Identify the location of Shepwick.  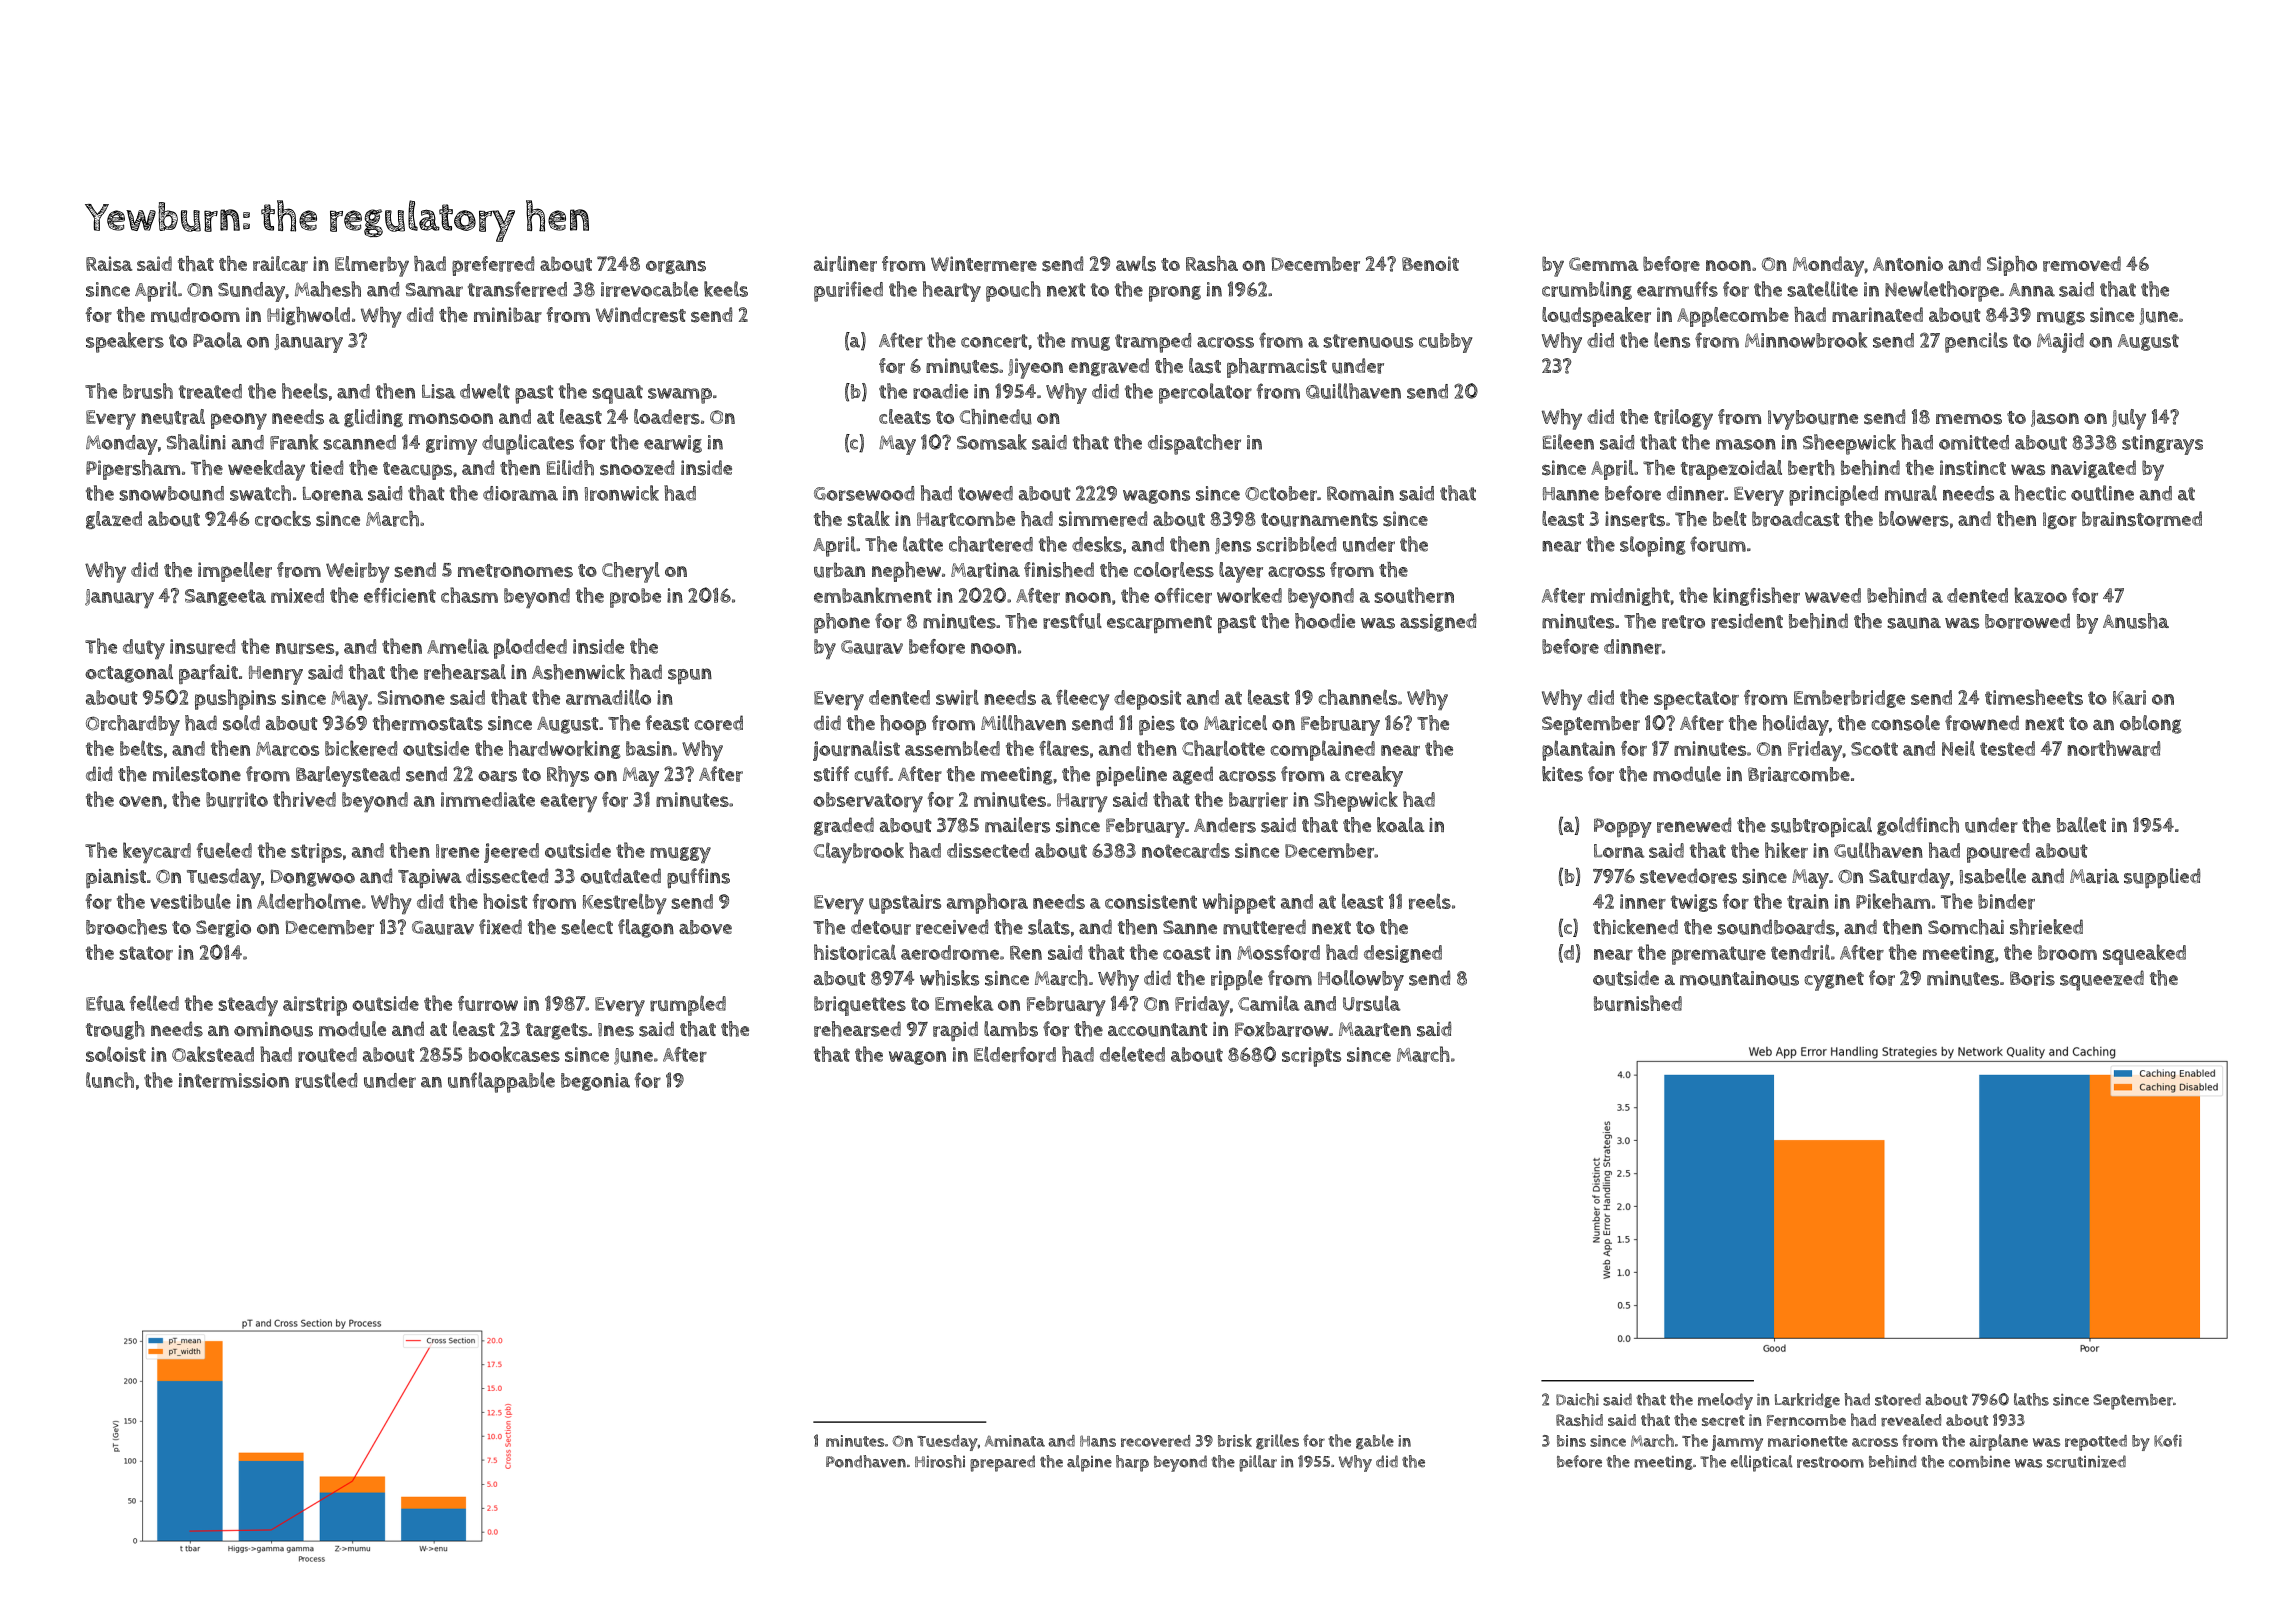
(1356, 801).
